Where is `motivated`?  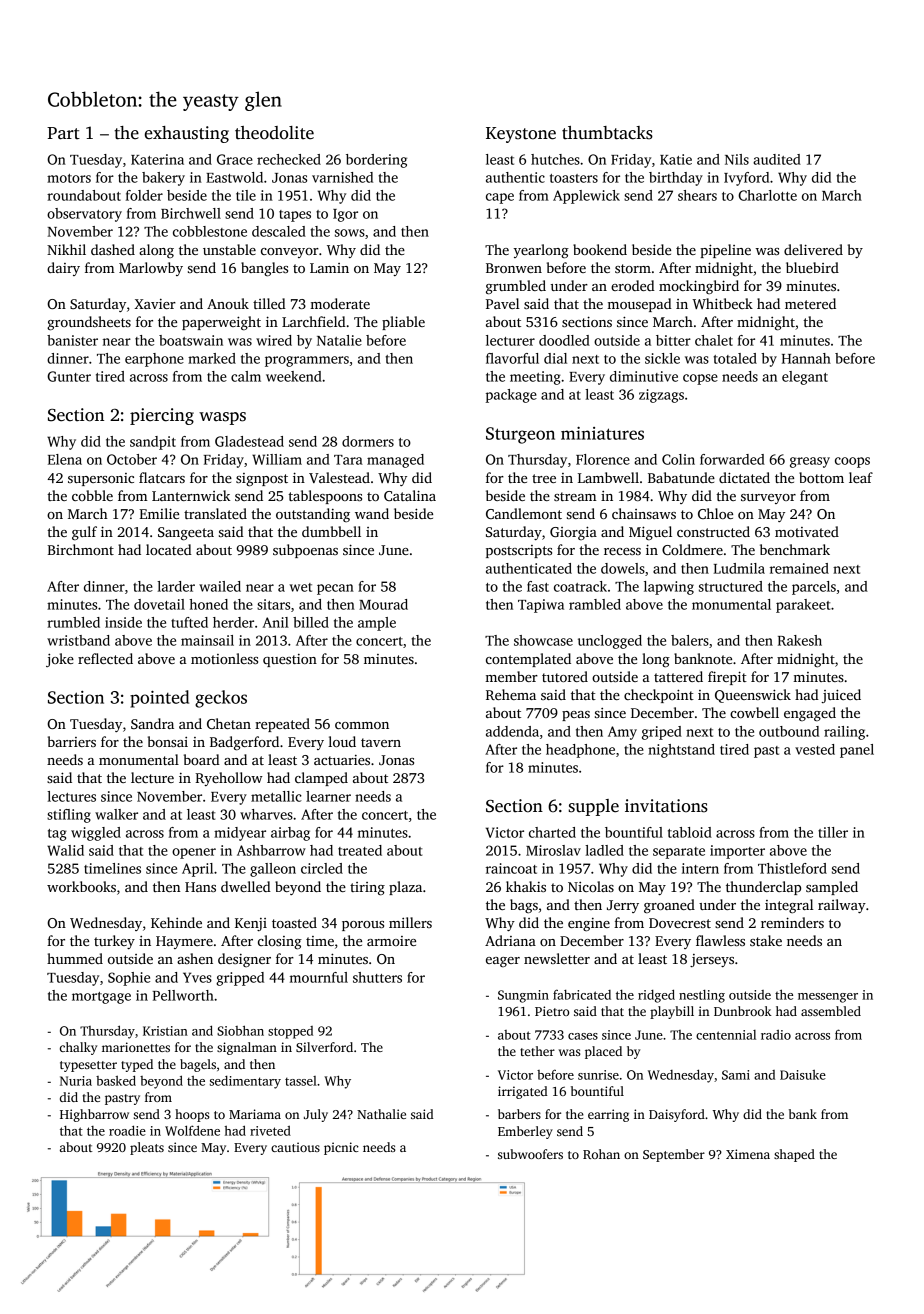 motivated is located at coordinates (807, 531).
